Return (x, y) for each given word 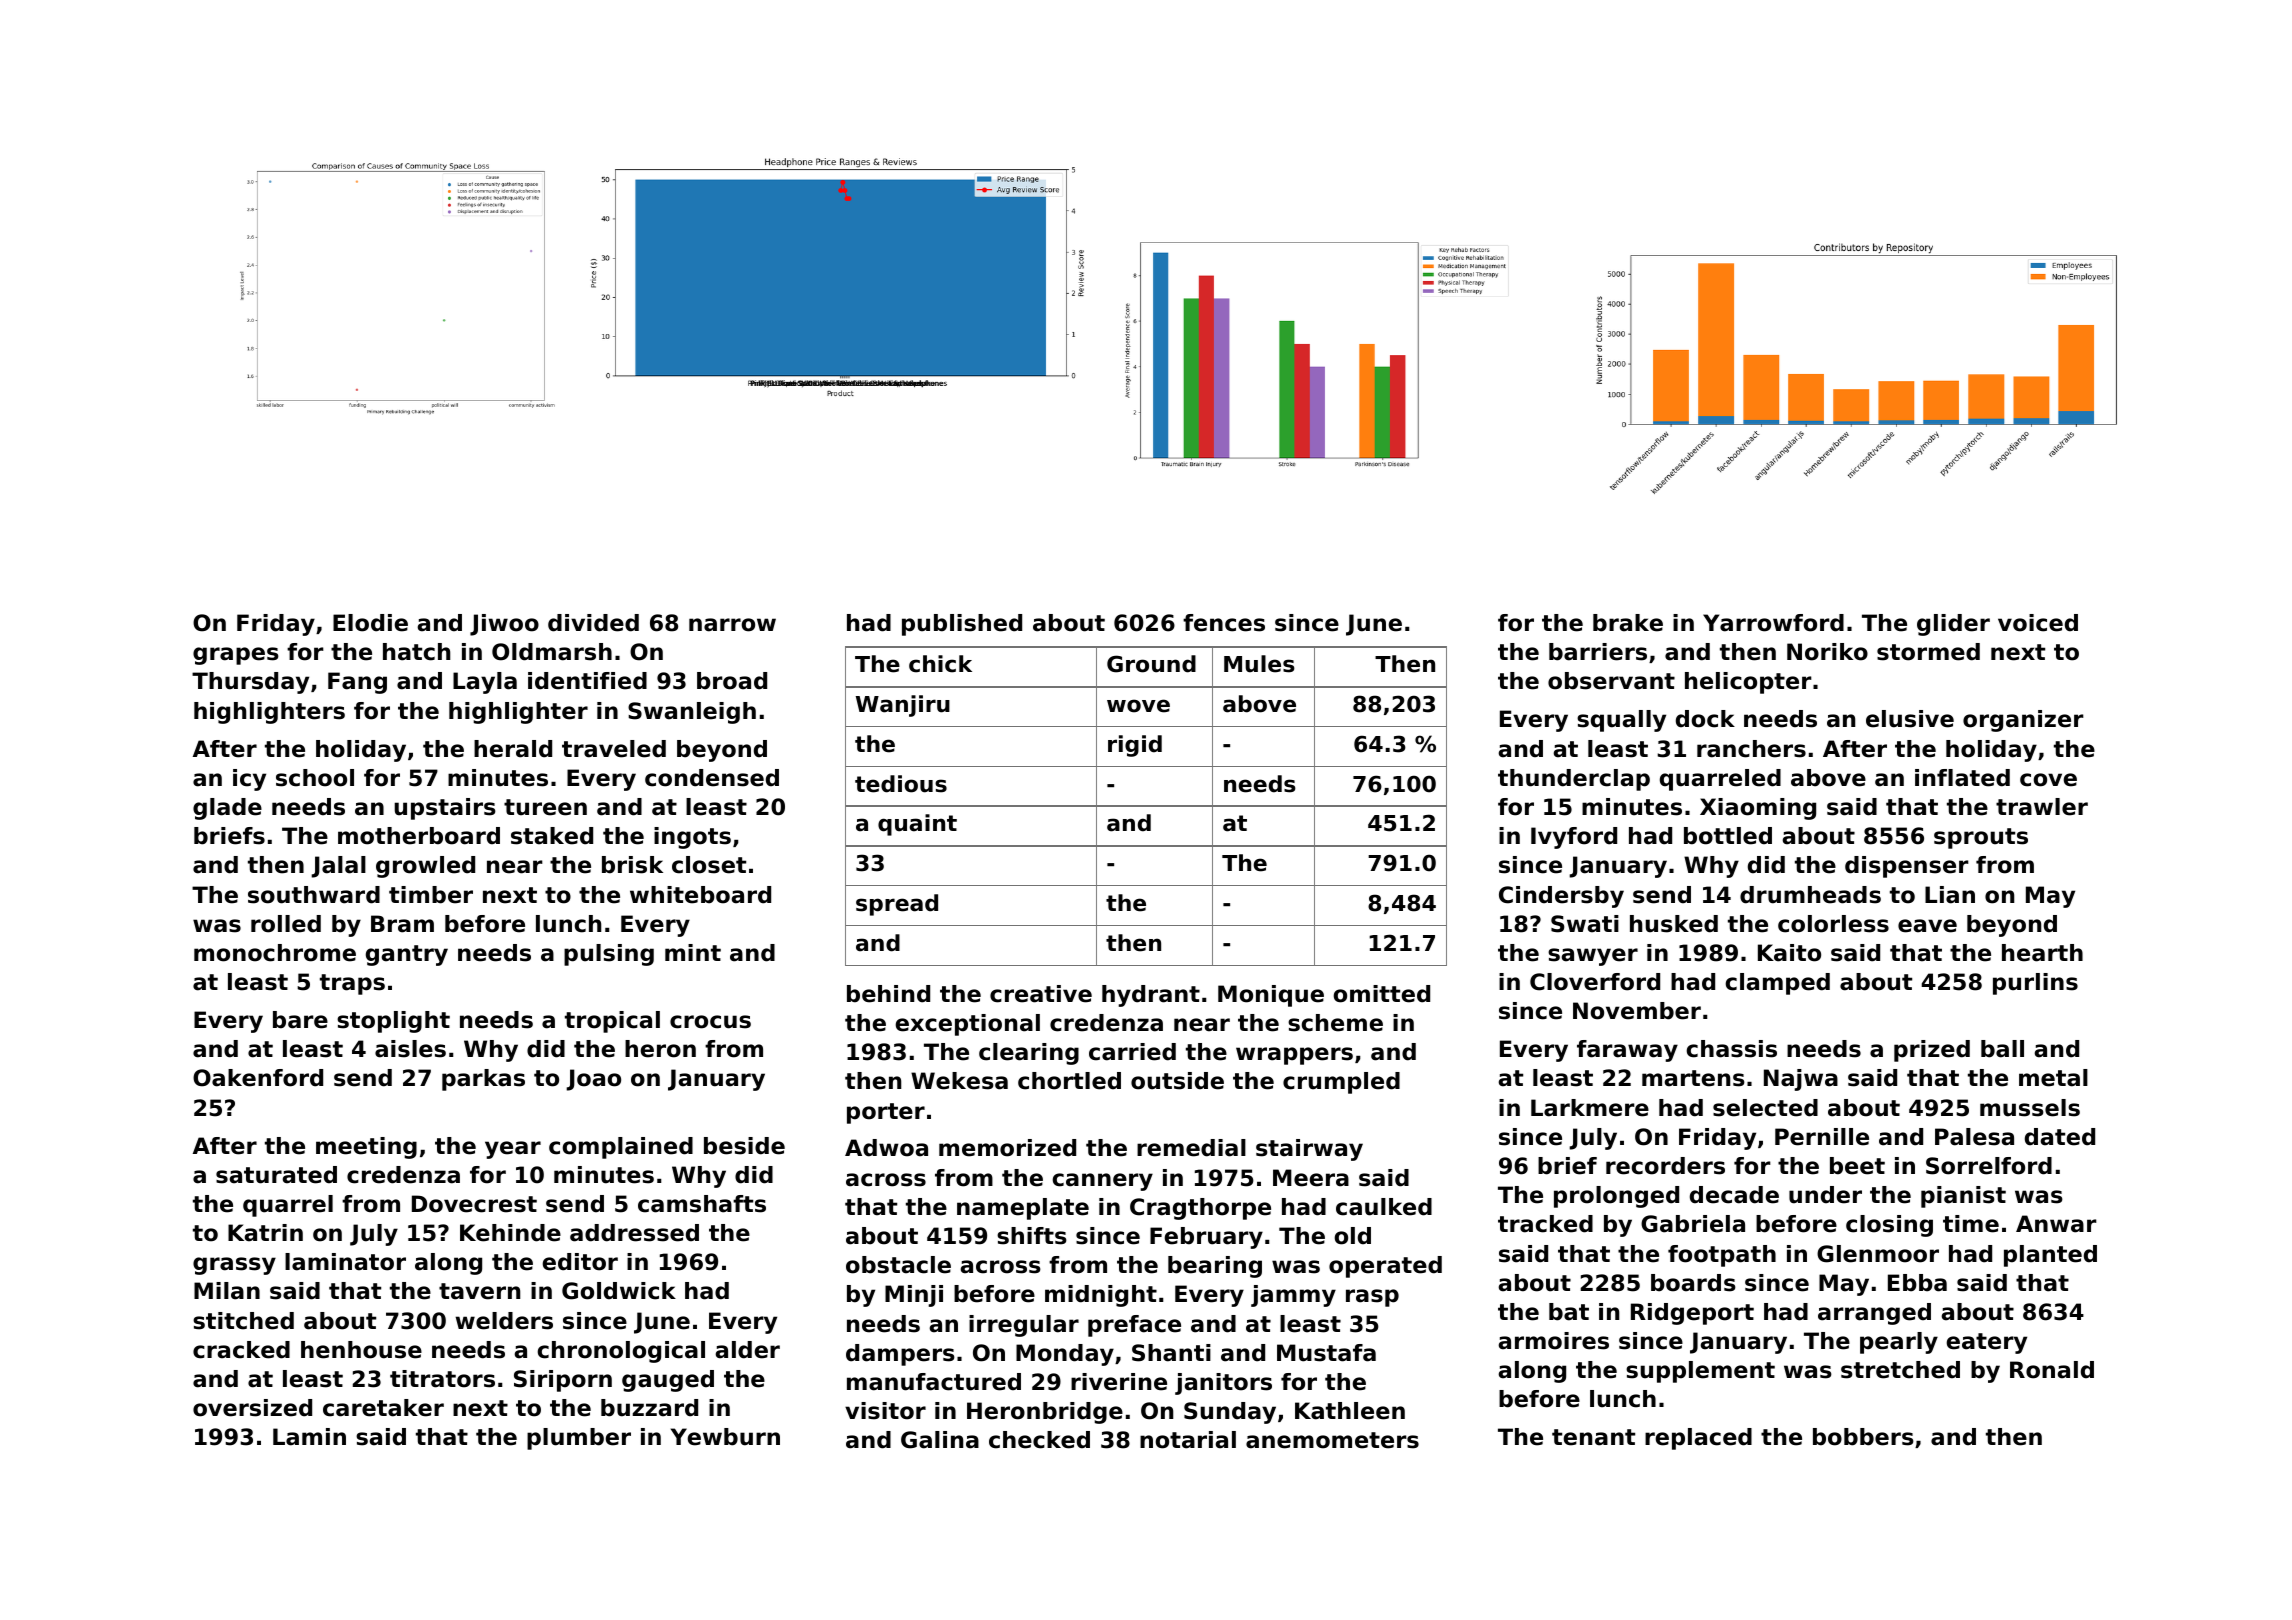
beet (1857, 1166)
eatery (1986, 1343)
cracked (241, 1350)
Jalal (338, 867)
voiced (2038, 623)
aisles (410, 1049)
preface (1134, 1326)
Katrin (265, 1233)
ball (2002, 1049)
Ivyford (1574, 838)
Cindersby (1561, 897)
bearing (1215, 1267)
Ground (1151, 664)
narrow (732, 625)
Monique (1271, 996)
